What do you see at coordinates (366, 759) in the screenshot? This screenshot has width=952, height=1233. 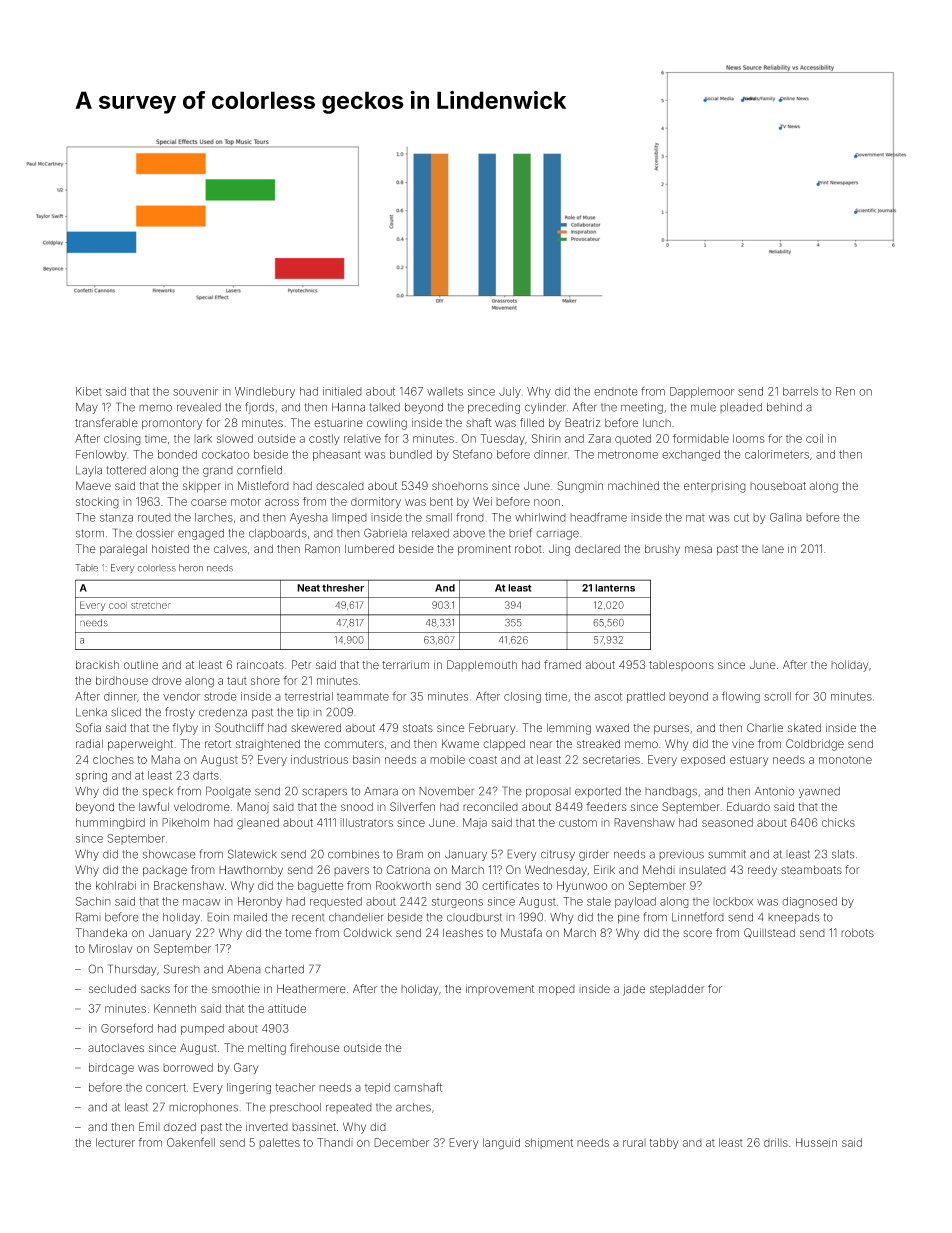 I see `basin` at bounding box center [366, 759].
